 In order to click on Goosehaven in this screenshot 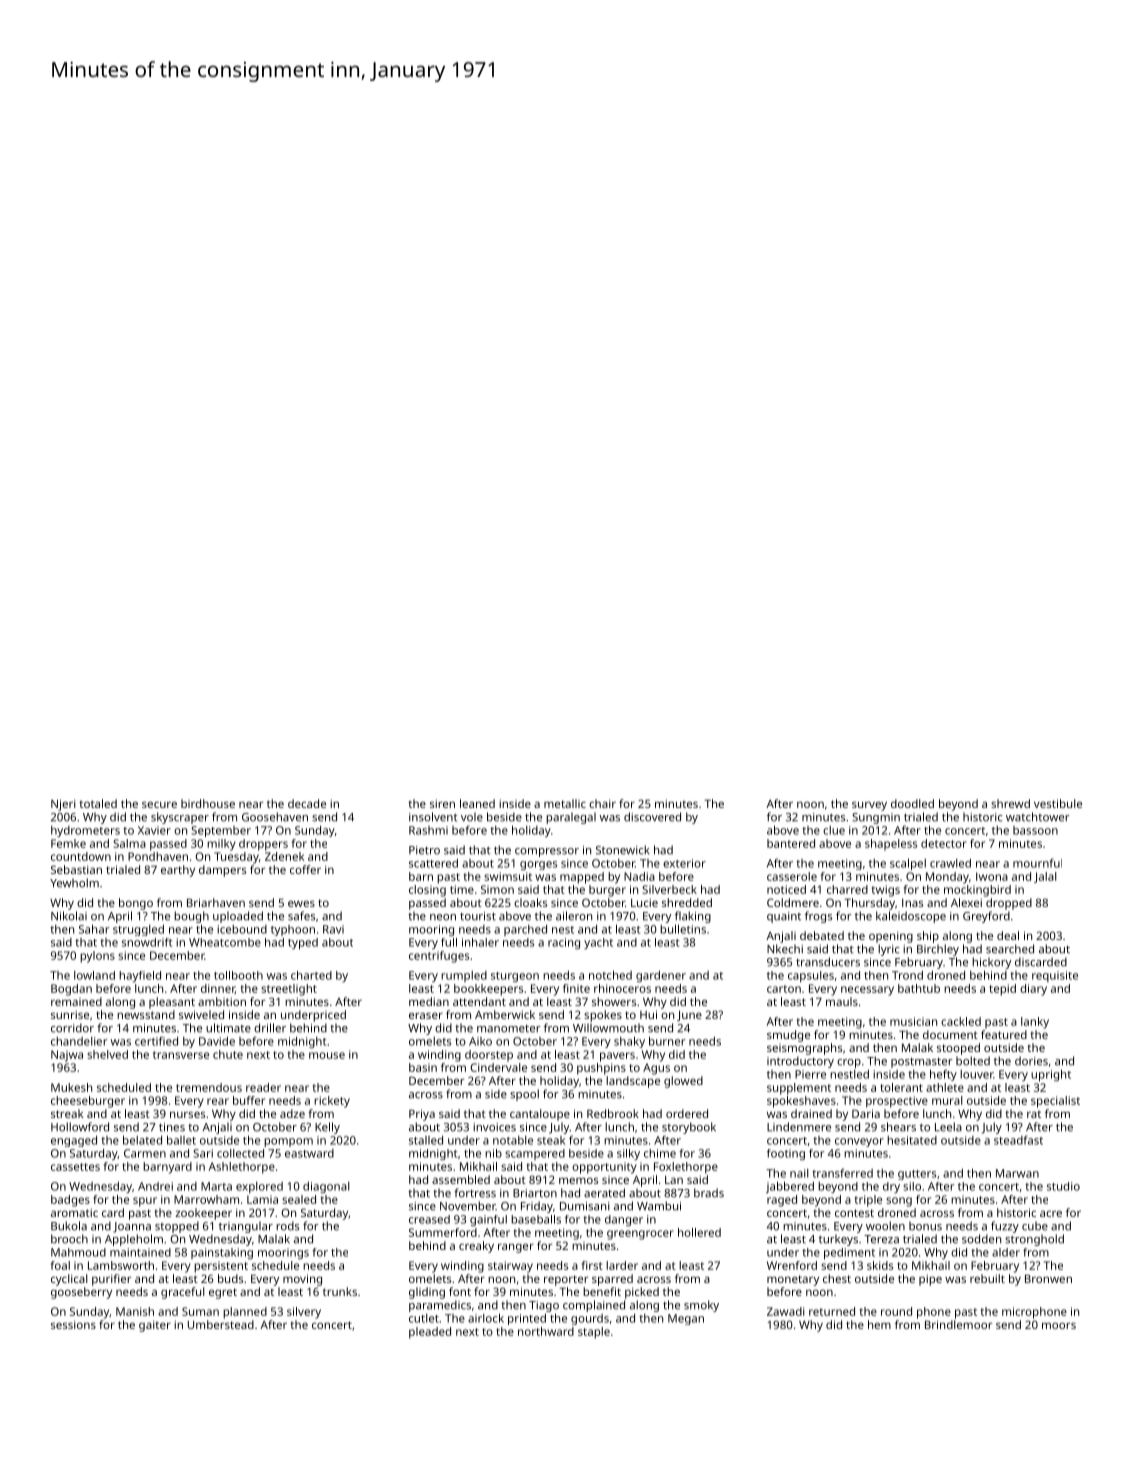, I will do `click(275, 817)`.
